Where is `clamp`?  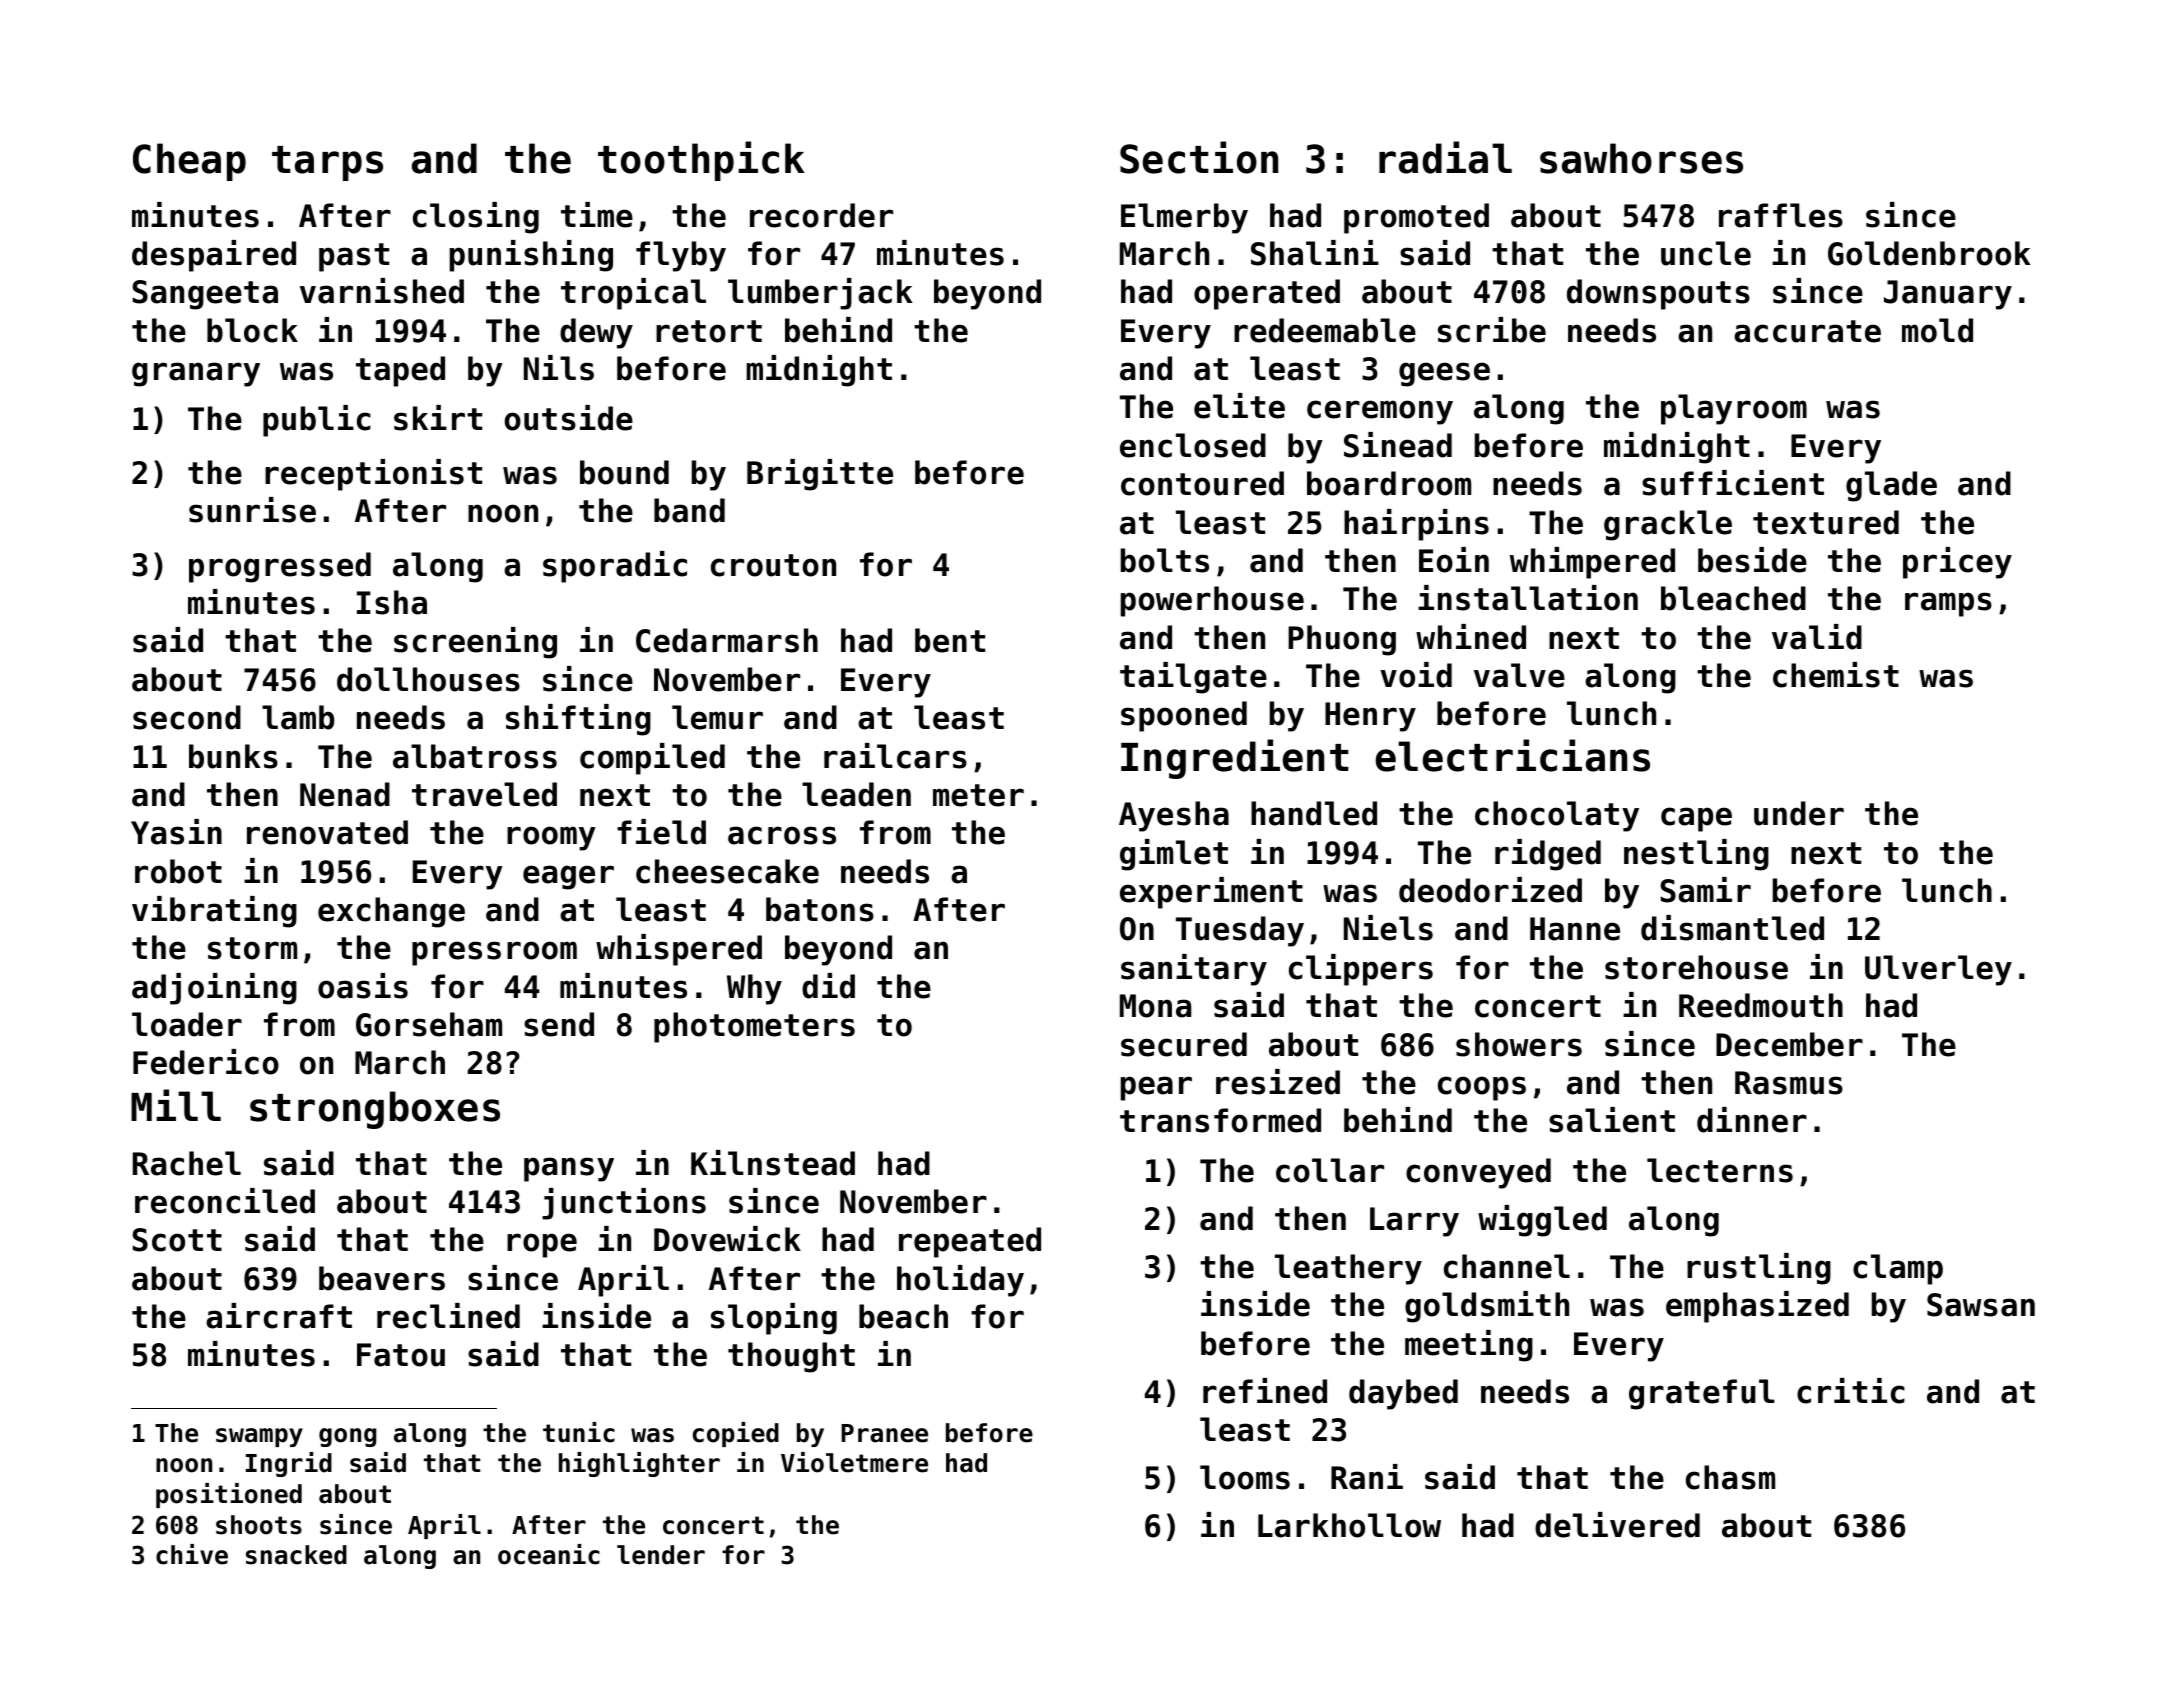
clamp is located at coordinates (1898, 1269).
